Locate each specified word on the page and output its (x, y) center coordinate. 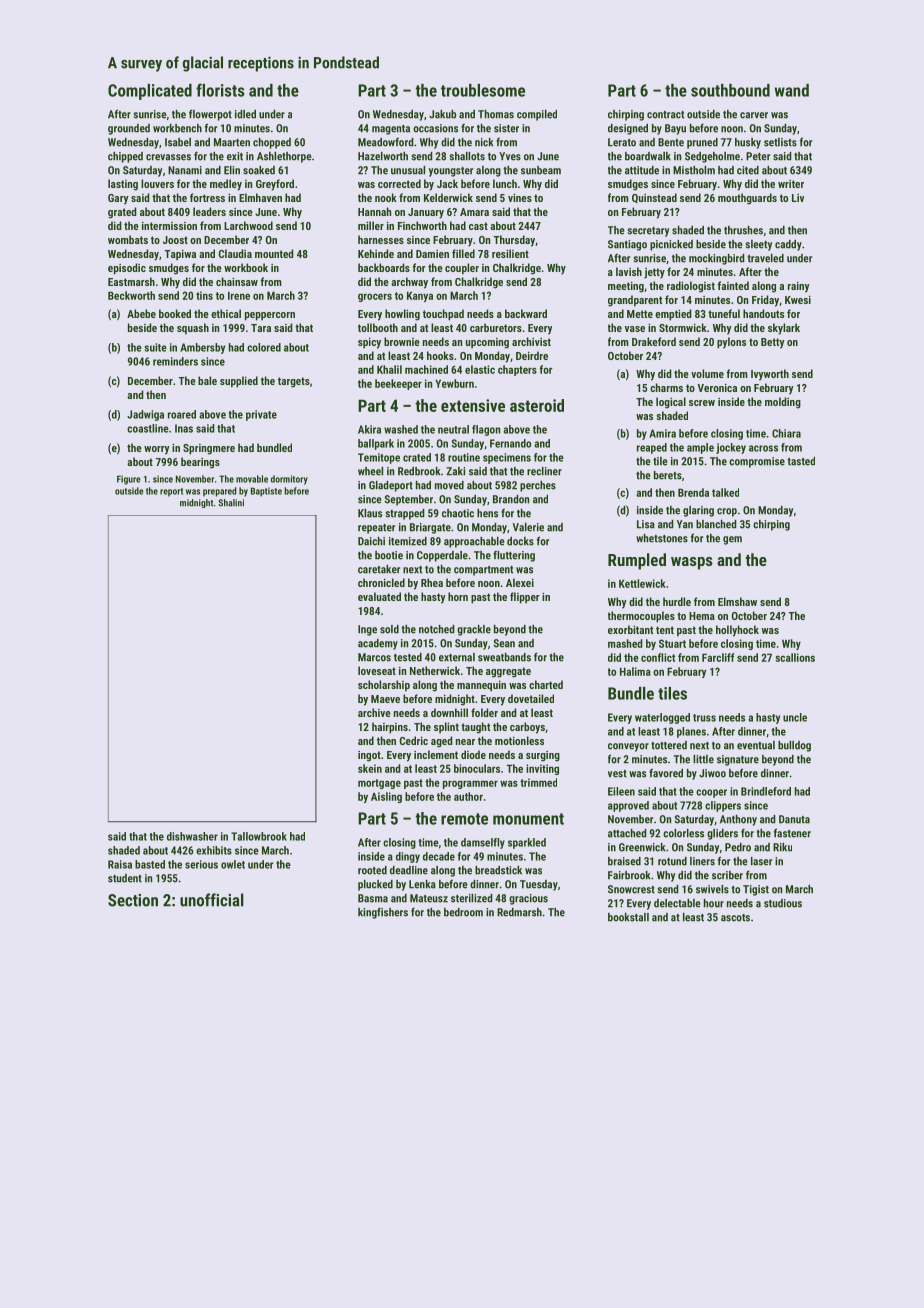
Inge (367, 630)
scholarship (384, 686)
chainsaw (237, 281)
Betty (773, 343)
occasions (435, 128)
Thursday (514, 241)
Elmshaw (737, 601)
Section (133, 900)
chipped (125, 157)
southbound (730, 90)
